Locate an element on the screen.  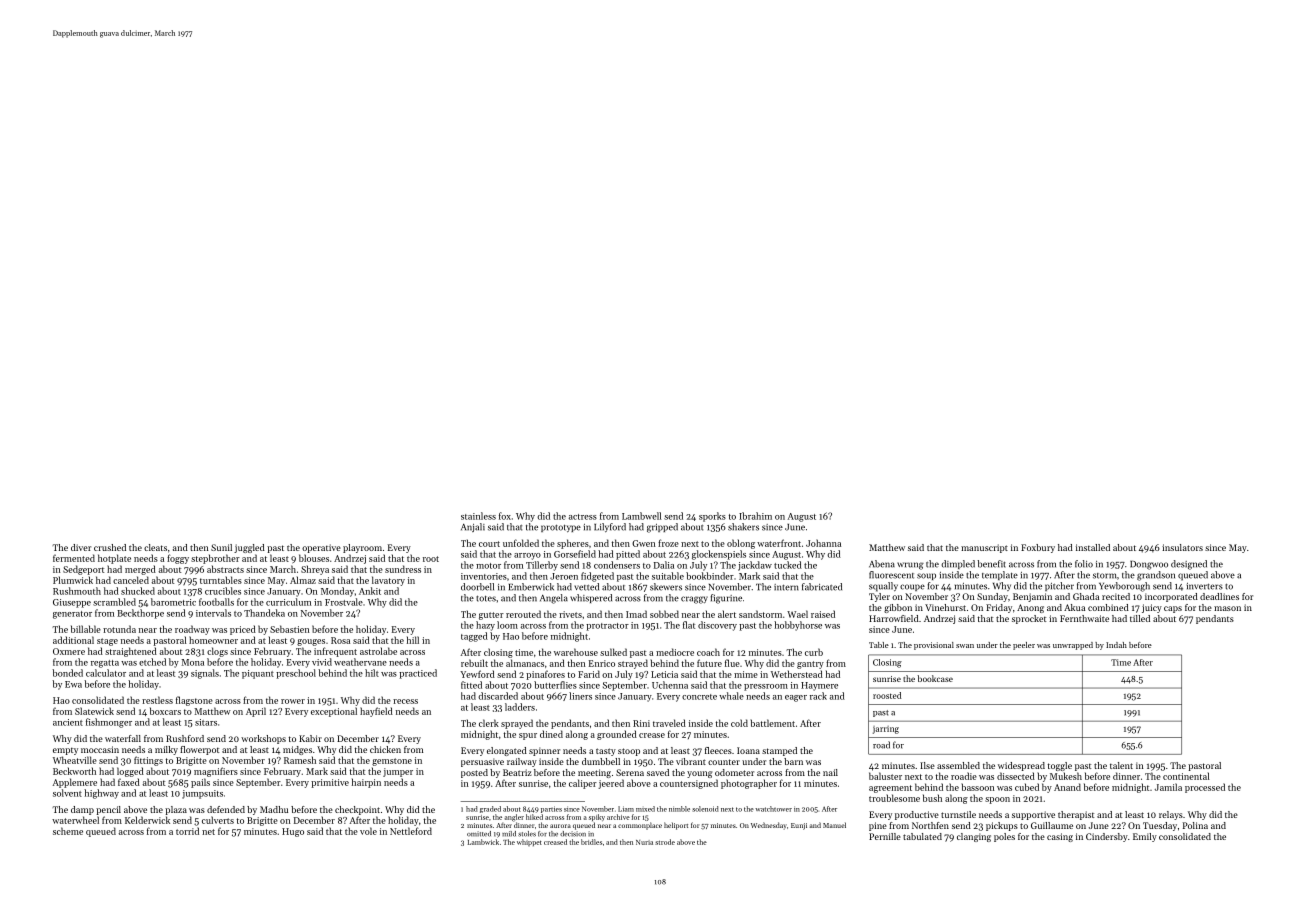
bookcase is located at coordinates (935, 678).
